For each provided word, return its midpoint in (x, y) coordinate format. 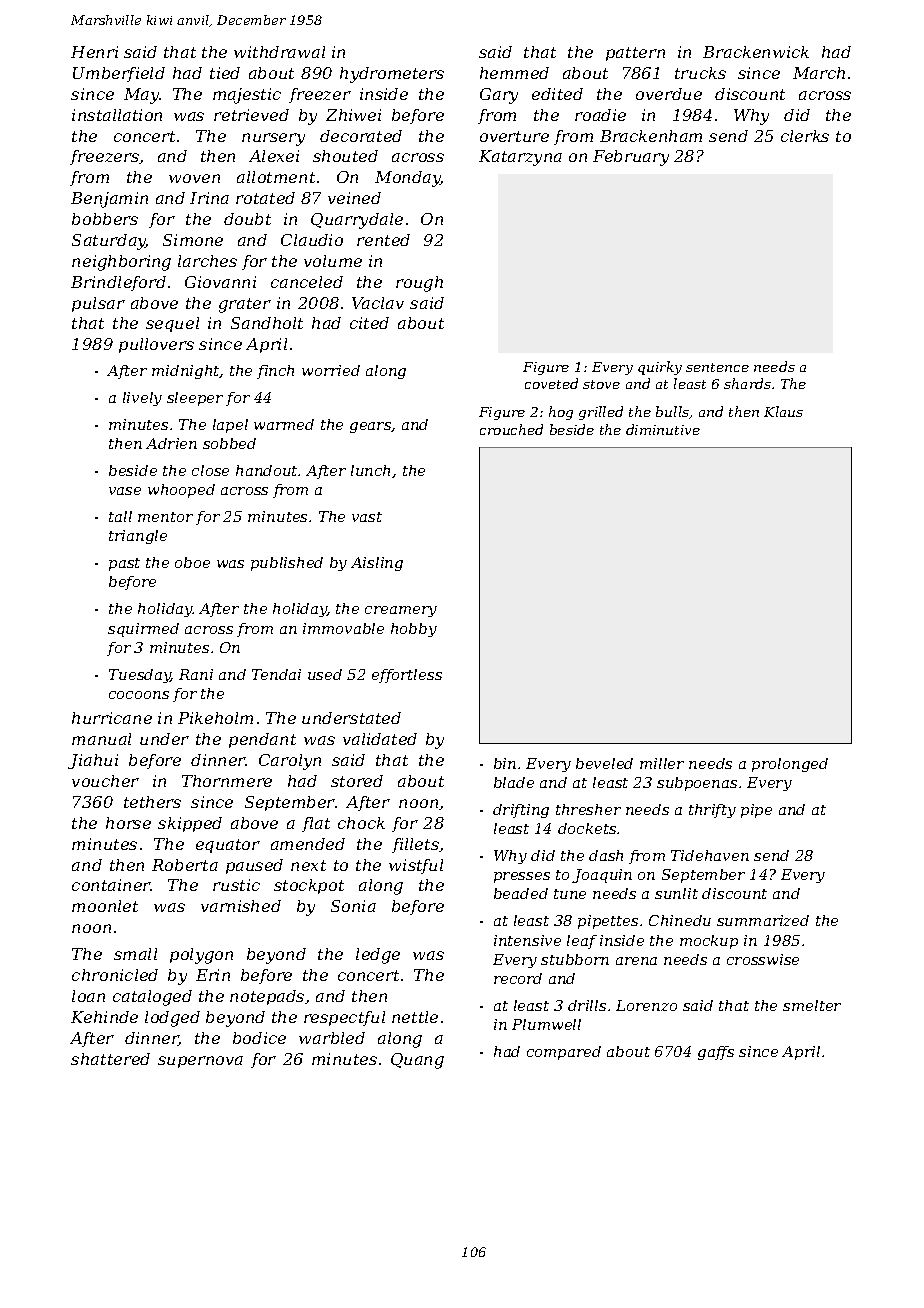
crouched (511, 429)
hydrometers (392, 75)
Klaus (783, 411)
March (819, 73)
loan (88, 996)
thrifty (712, 811)
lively (142, 399)
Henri (94, 52)
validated (380, 739)
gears (371, 427)
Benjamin (109, 200)
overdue (669, 94)
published (287, 564)
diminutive (663, 429)
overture (514, 136)
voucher (105, 781)
